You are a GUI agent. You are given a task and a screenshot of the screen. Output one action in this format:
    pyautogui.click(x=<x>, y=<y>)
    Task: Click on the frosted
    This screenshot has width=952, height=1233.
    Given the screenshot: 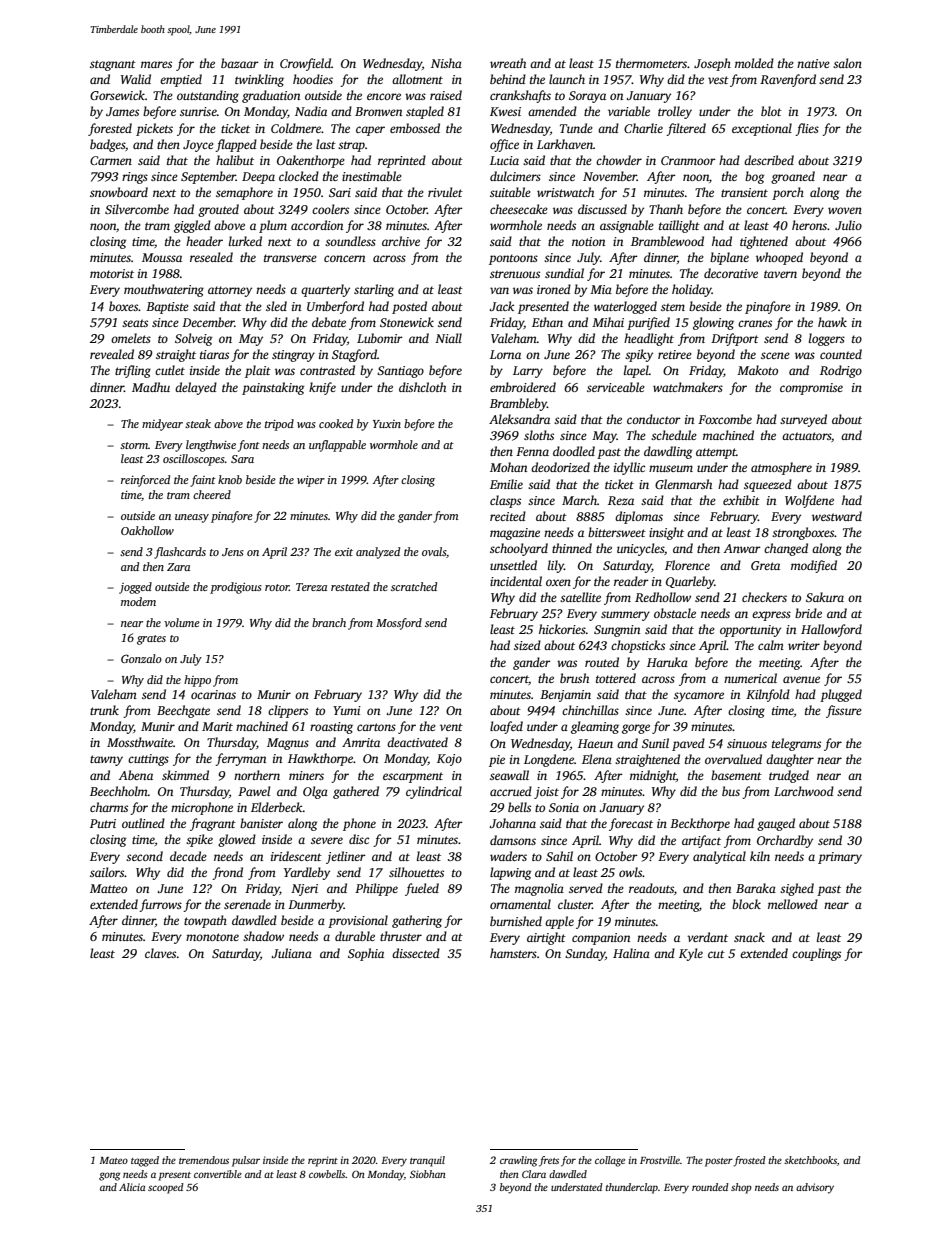 What is the action you would take?
    pyautogui.click(x=750, y=1161)
